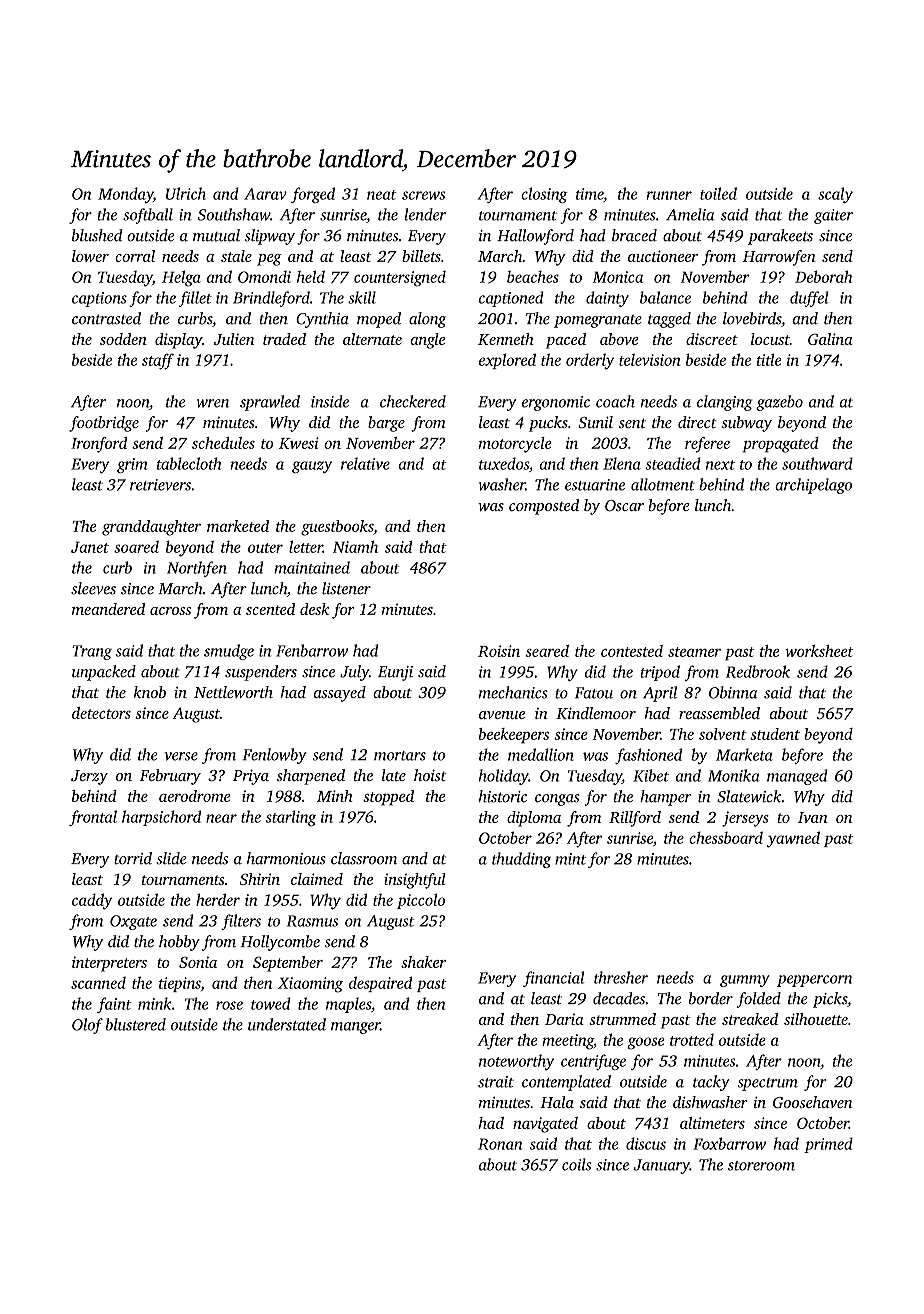 The width and height of the screenshot is (924, 1314). Describe the element at coordinates (781, 445) in the screenshot. I see `propagated` at that location.
